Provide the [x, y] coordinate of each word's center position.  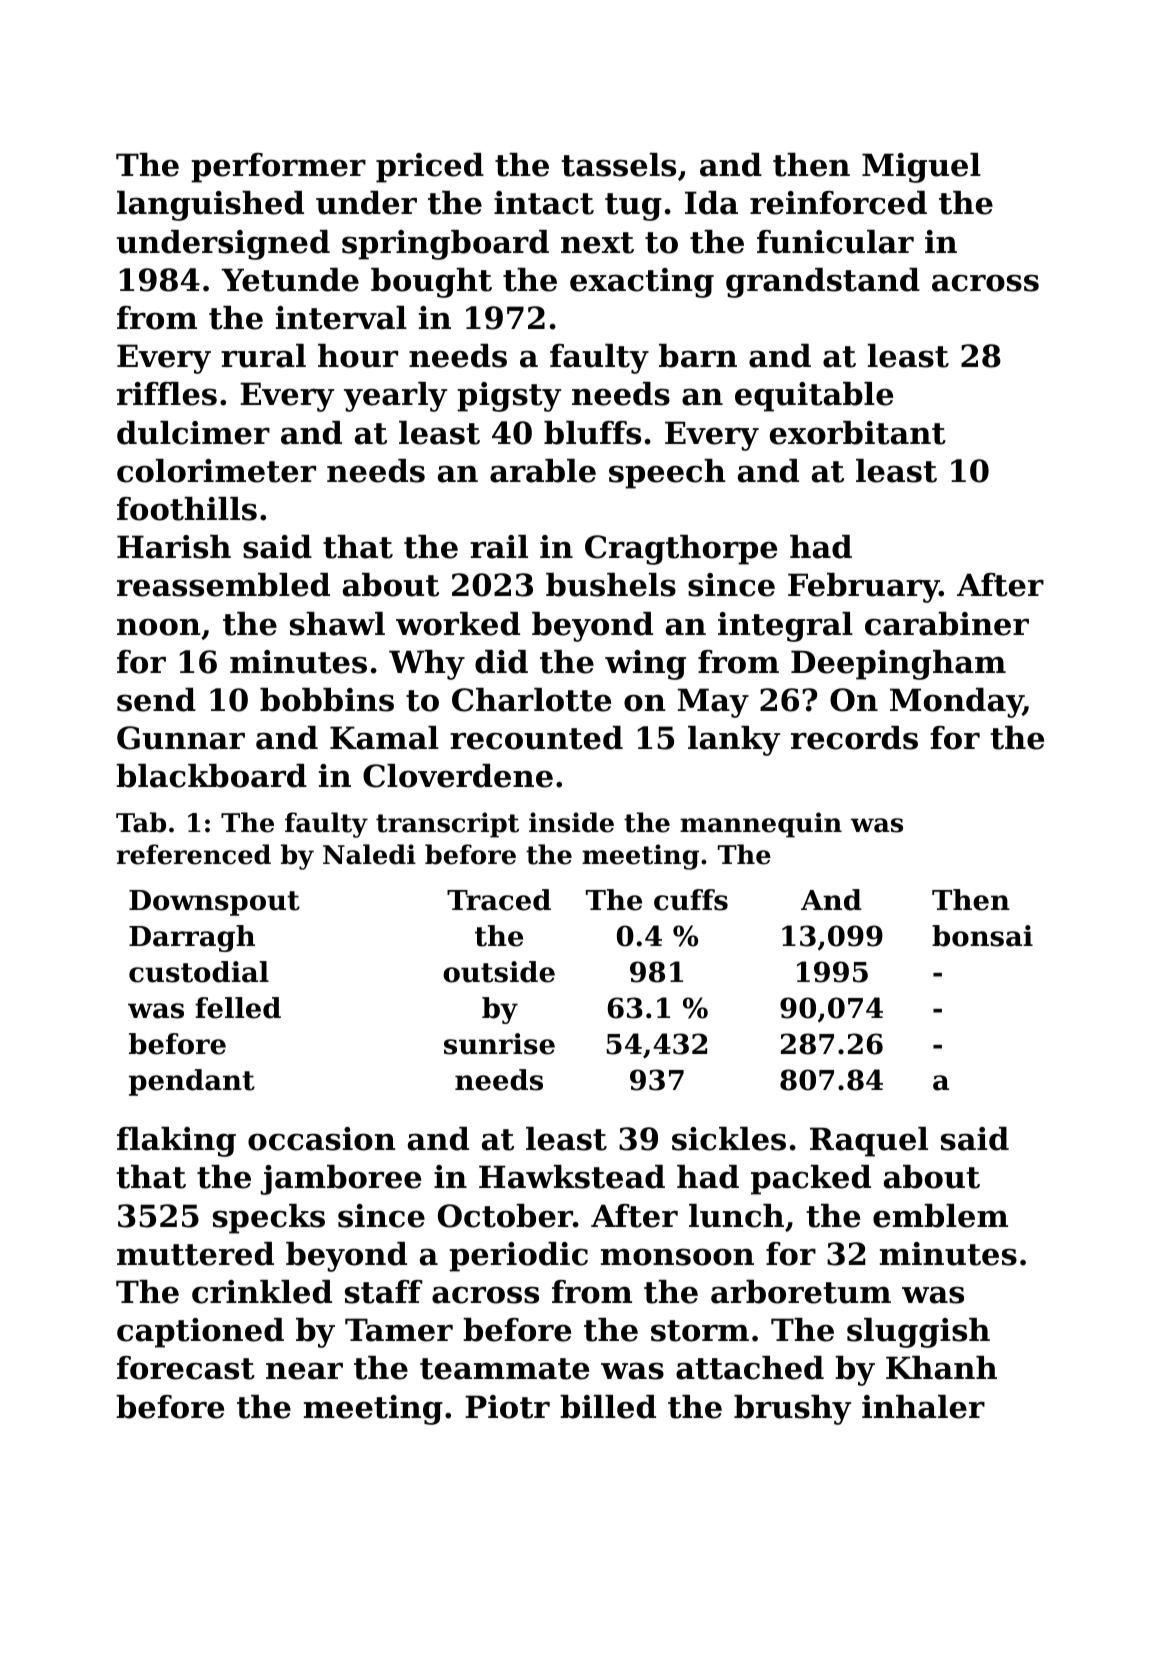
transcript [447, 825]
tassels [618, 165]
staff [384, 1292]
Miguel [921, 168]
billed [608, 1407]
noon [159, 627]
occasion [322, 1139]
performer [278, 168]
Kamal [384, 738]
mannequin [761, 825]
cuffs [691, 900]
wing [645, 665]
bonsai [982, 936]
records [854, 738]
